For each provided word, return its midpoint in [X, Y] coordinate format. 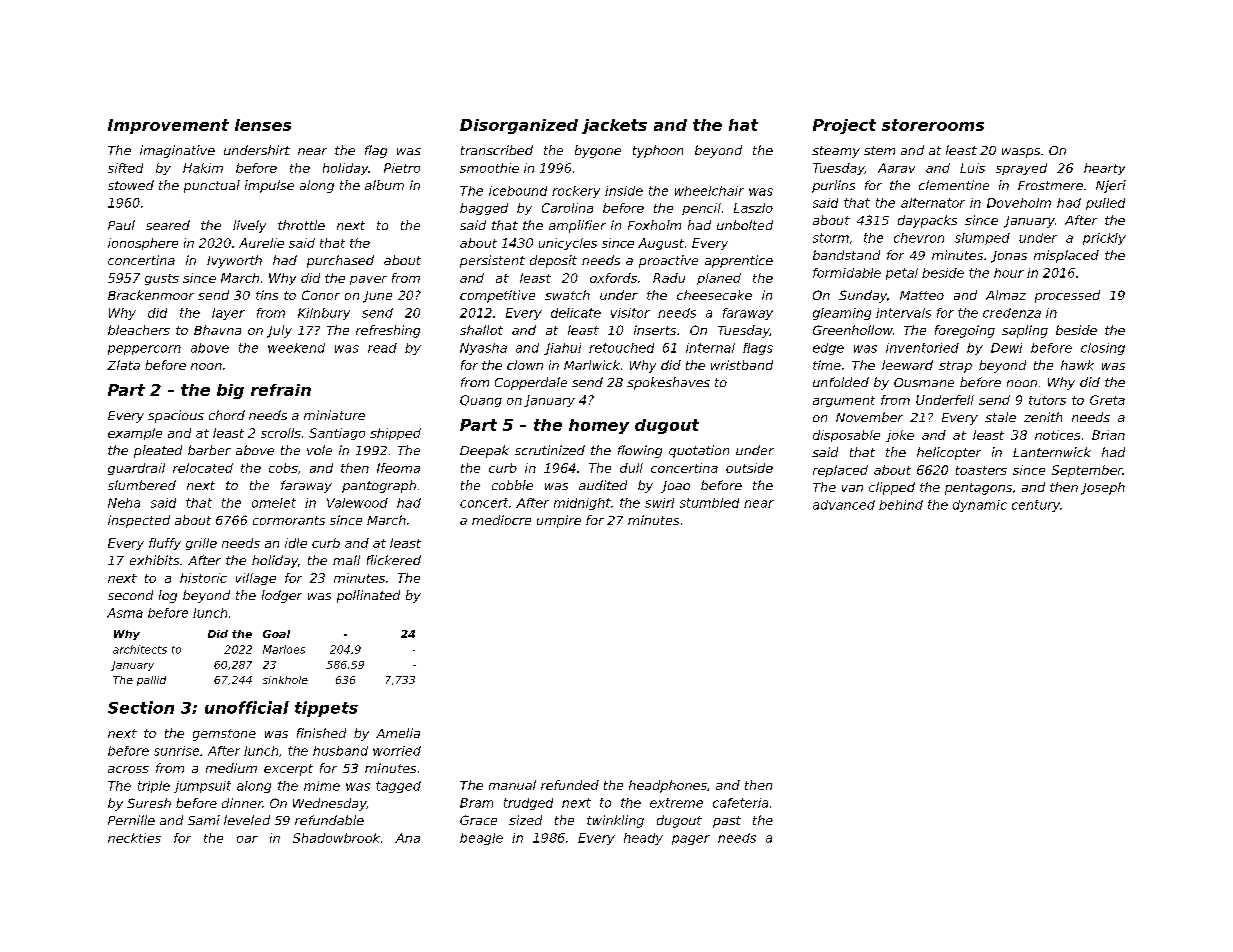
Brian [1108, 435]
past [727, 822]
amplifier [577, 226]
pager [691, 840]
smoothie [489, 168]
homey [599, 426]
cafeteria [740, 803]
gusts [162, 279]
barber [209, 450]
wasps [1021, 153]
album [384, 185]
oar [247, 839]
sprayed [1021, 169]
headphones [668, 786]
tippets [326, 709]
